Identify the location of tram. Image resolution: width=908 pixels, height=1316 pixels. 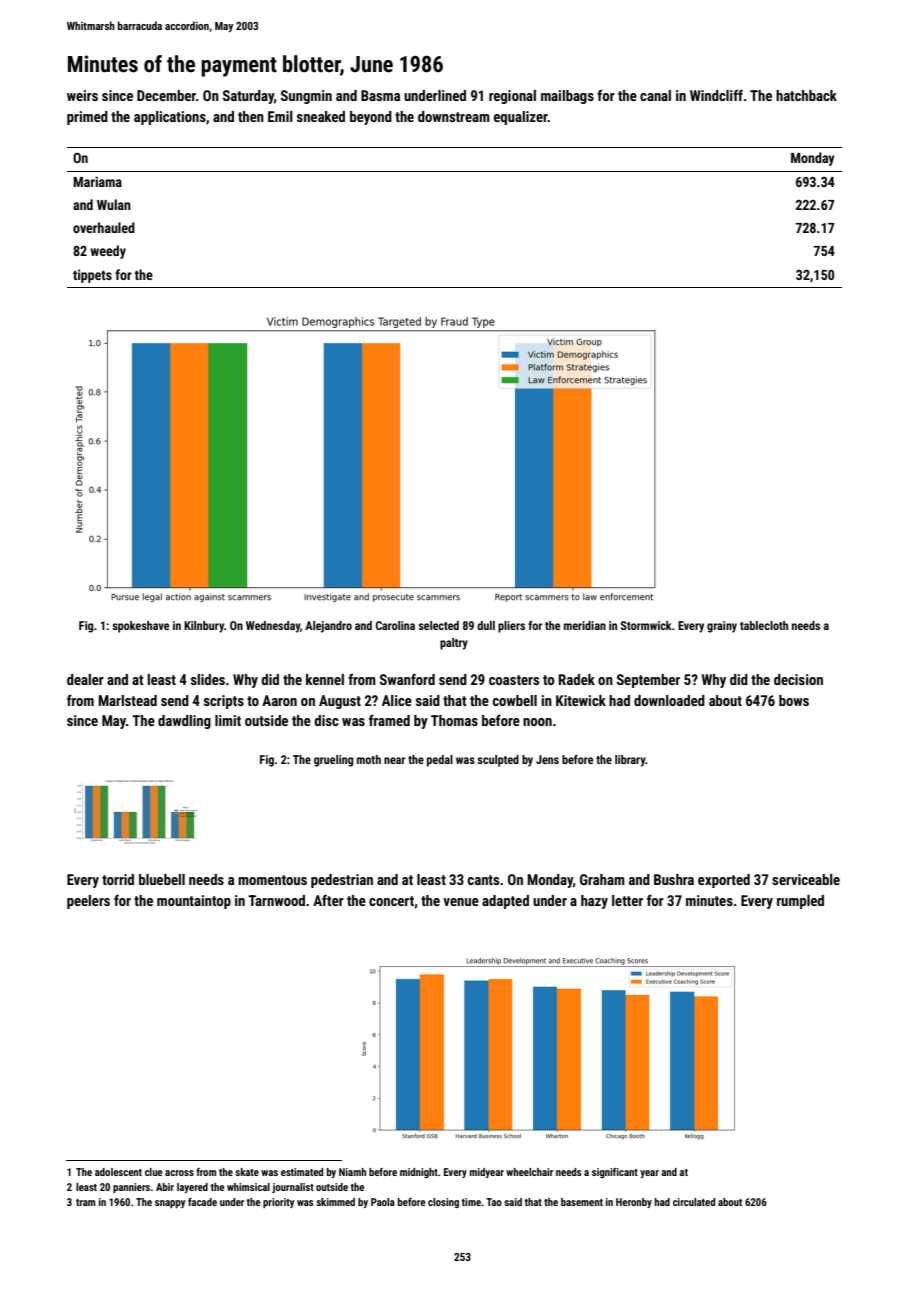
(85, 1202).
